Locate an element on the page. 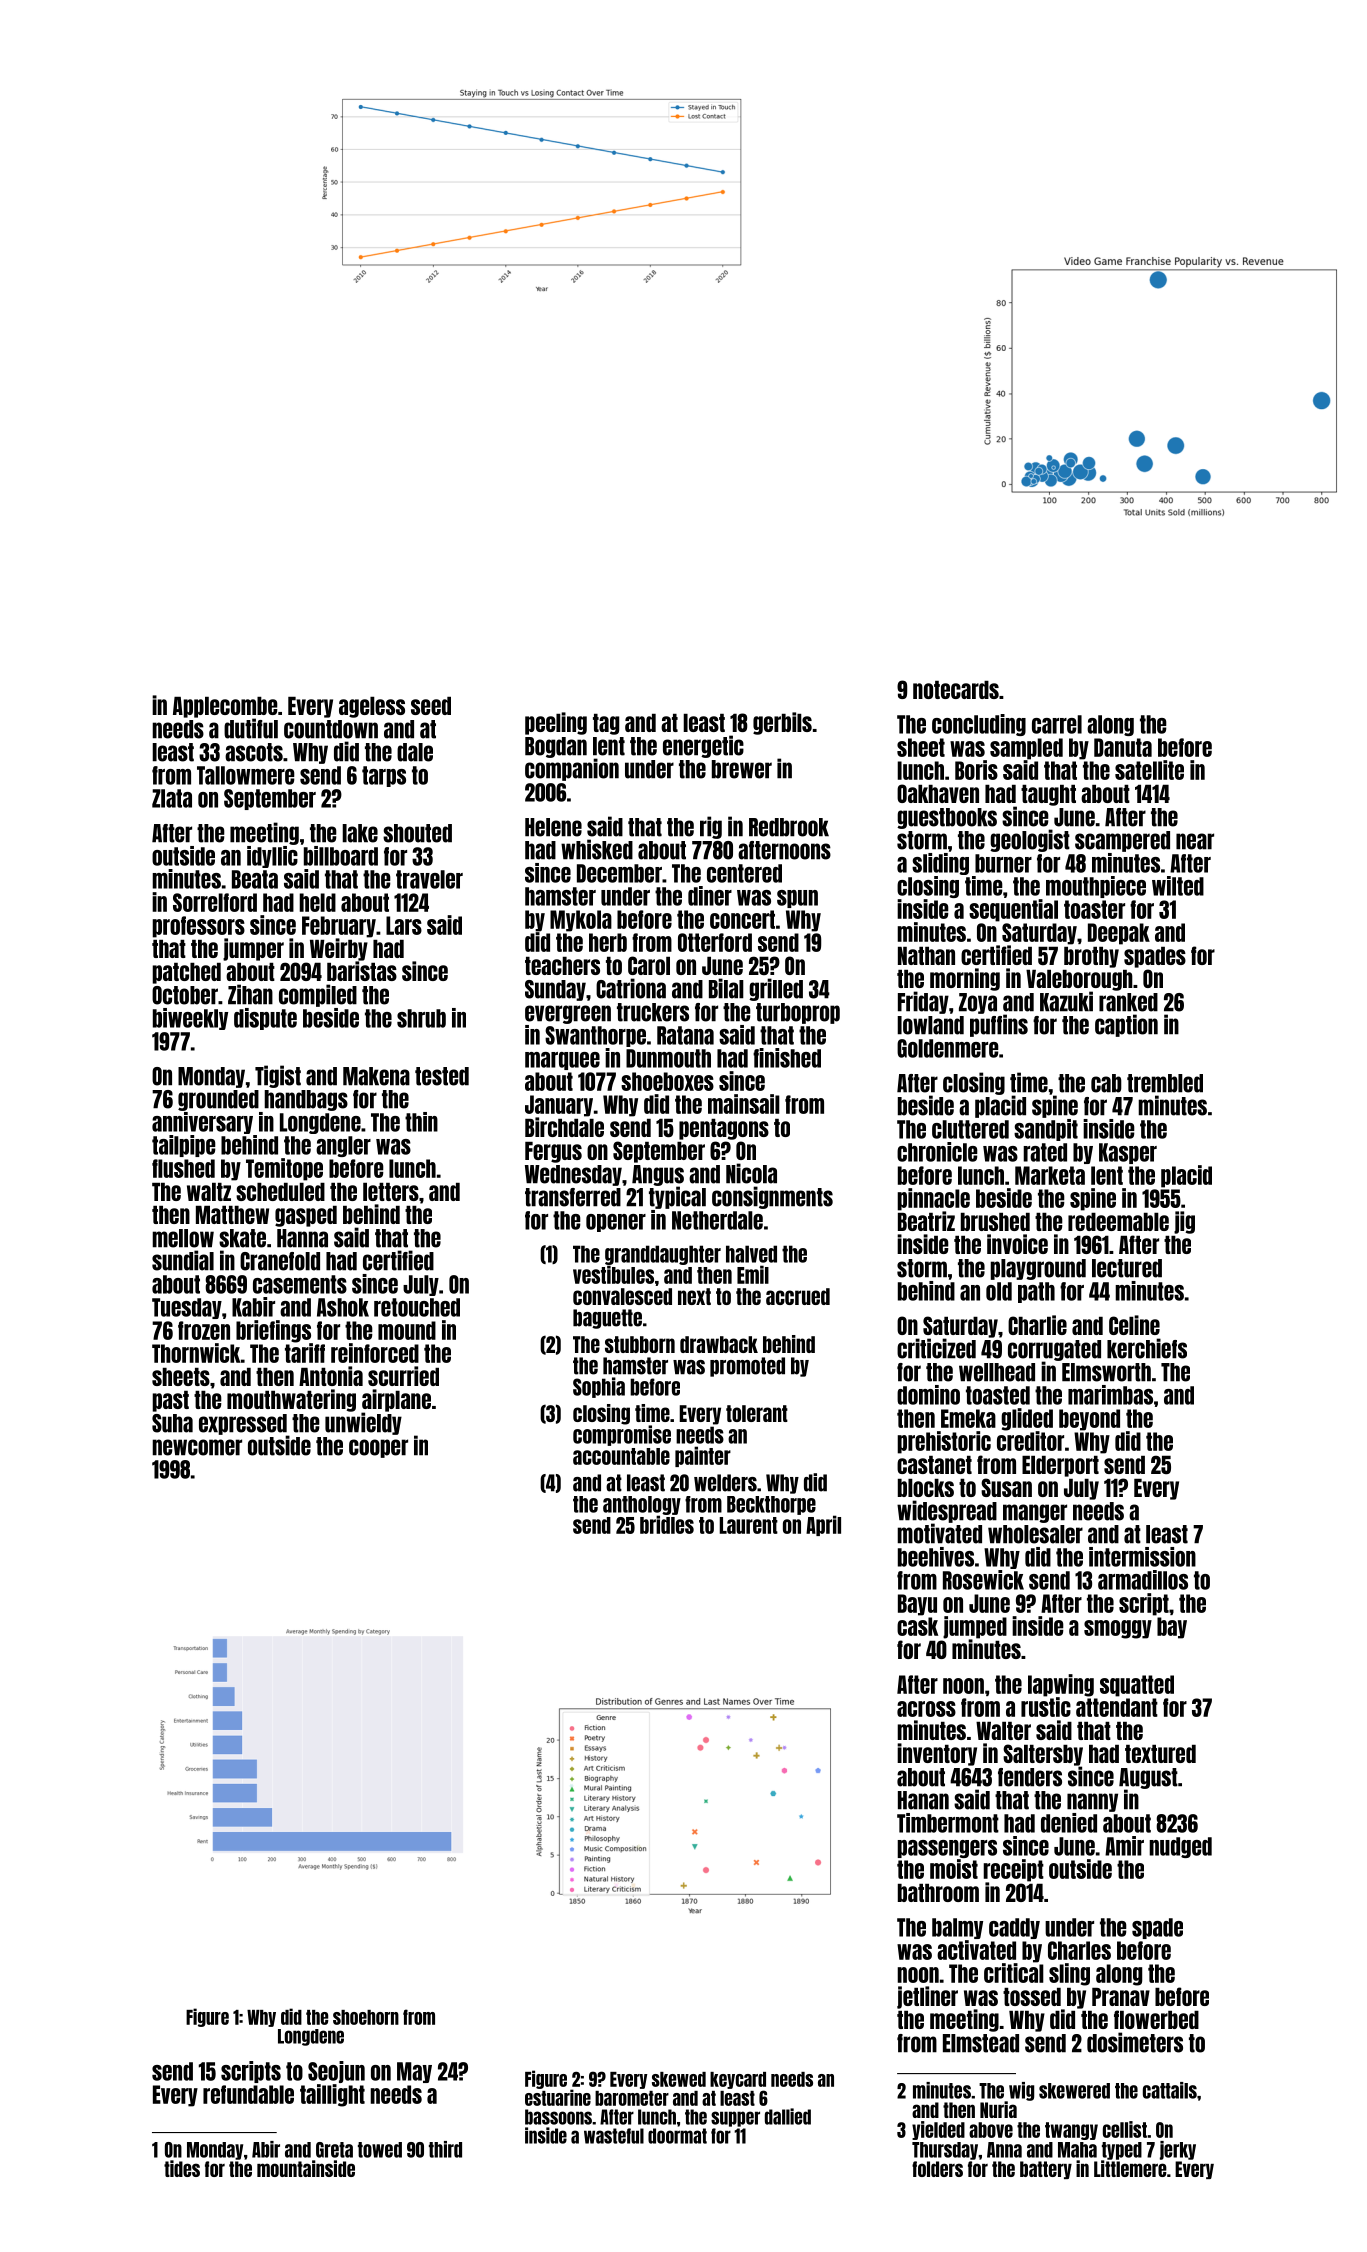 The image size is (1367, 2252). tolerant is located at coordinates (757, 1413).
